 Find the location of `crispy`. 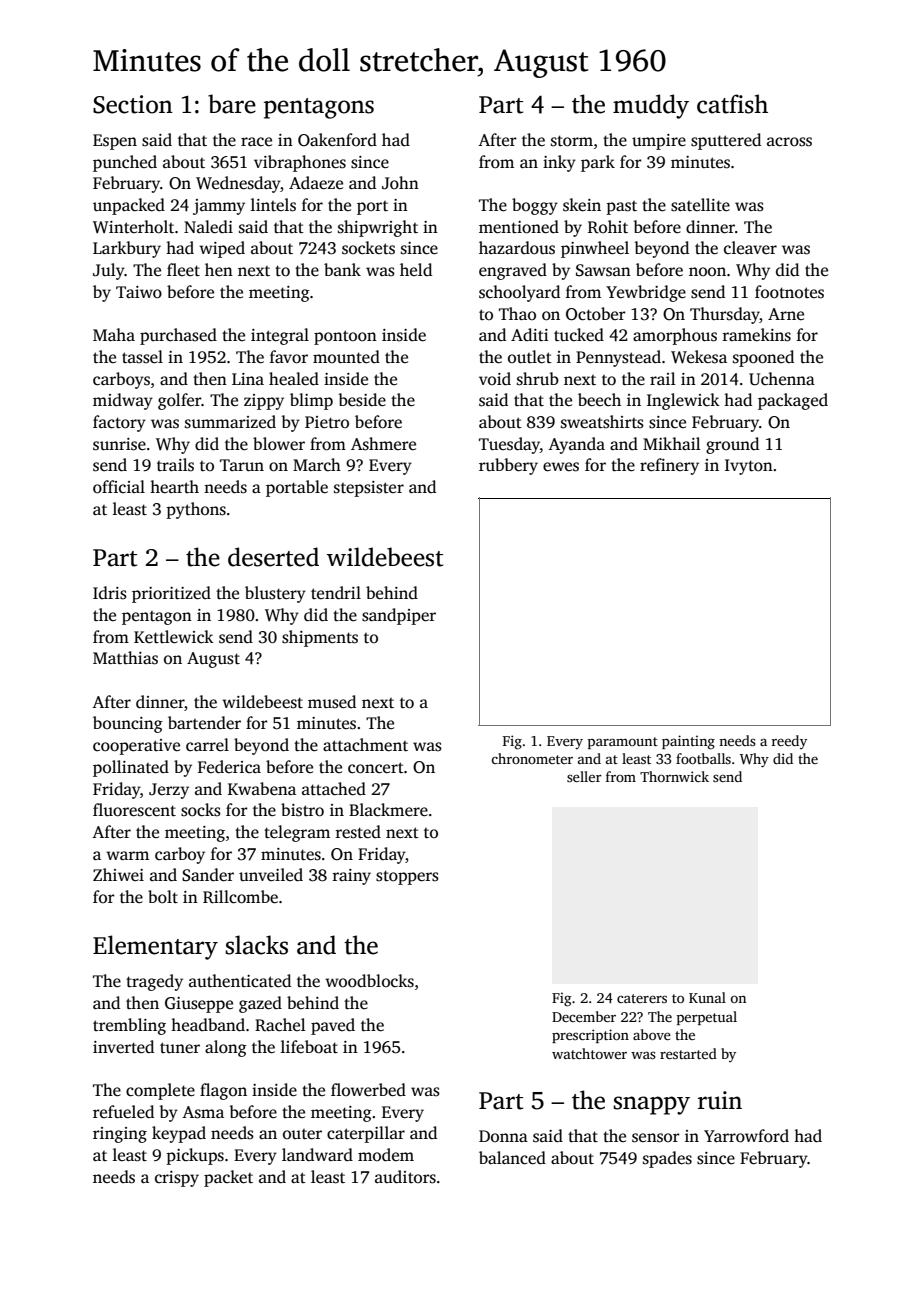

crispy is located at coordinates (177, 1179).
